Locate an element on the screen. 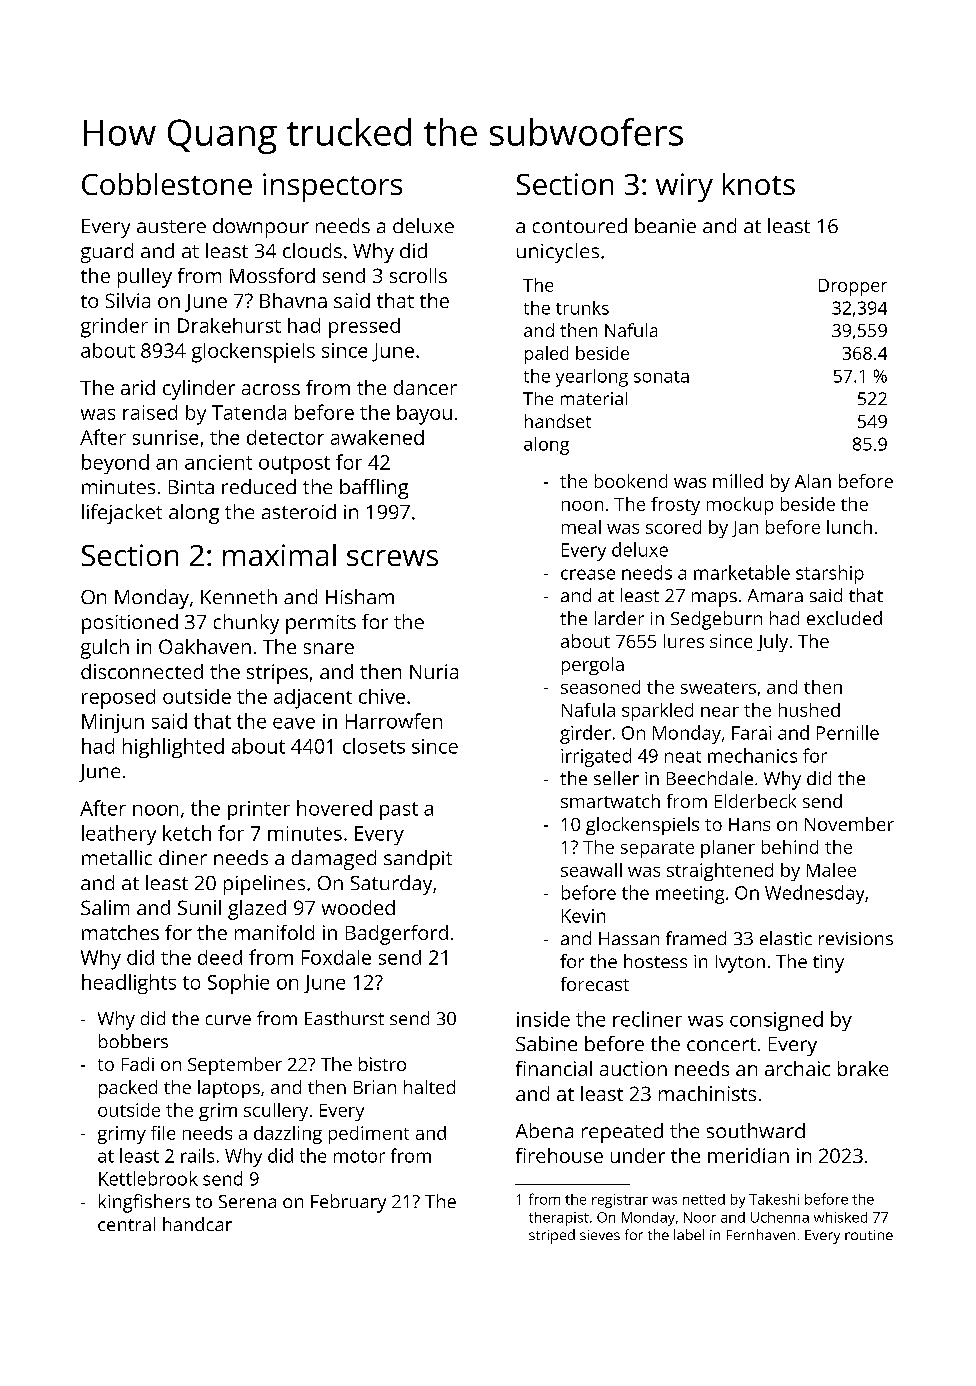  crease is located at coordinates (588, 574).
